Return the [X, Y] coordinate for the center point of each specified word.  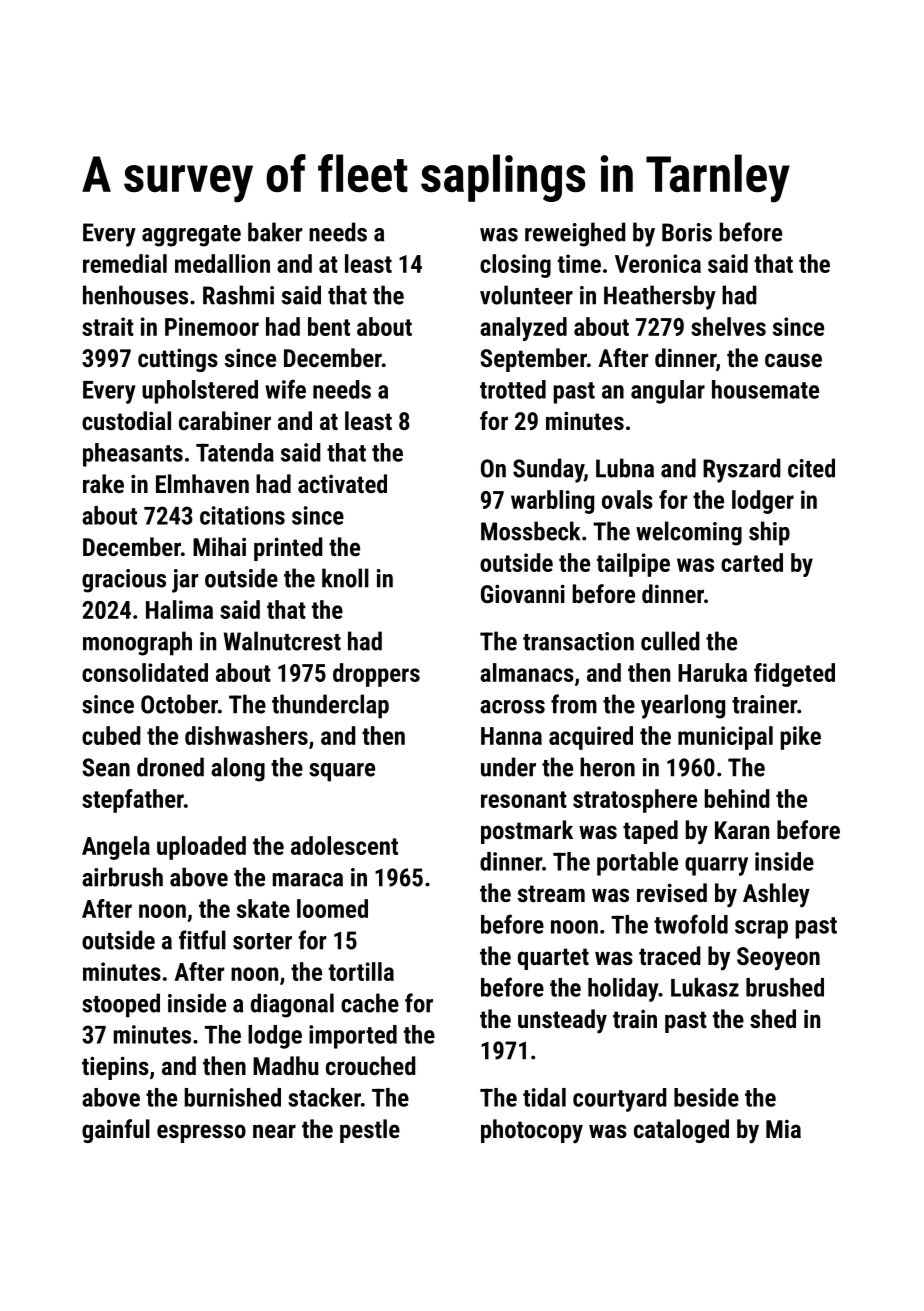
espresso [201, 1133]
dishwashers [246, 735]
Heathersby [660, 297]
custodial [126, 420]
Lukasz [705, 987]
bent [329, 326]
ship [769, 533]
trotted [513, 389]
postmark [527, 832]
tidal [544, 1097]
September [533, 360]
